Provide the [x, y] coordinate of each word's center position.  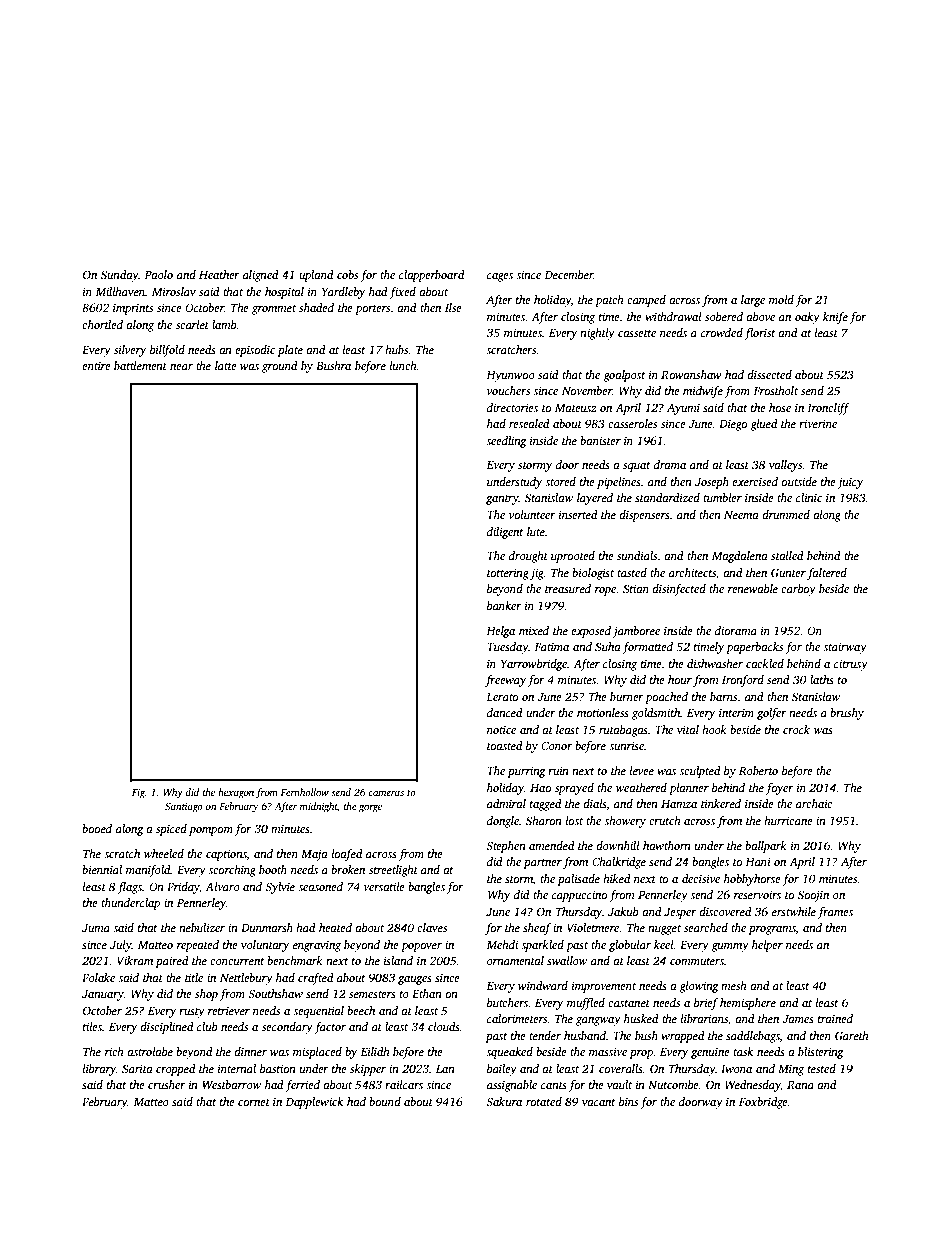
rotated [544, 1101]
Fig [138, 794]
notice [501, 729]
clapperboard [432, 276]
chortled [102, 324]
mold [781, 299]
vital [688, 729]
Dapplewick [314, 1103]
